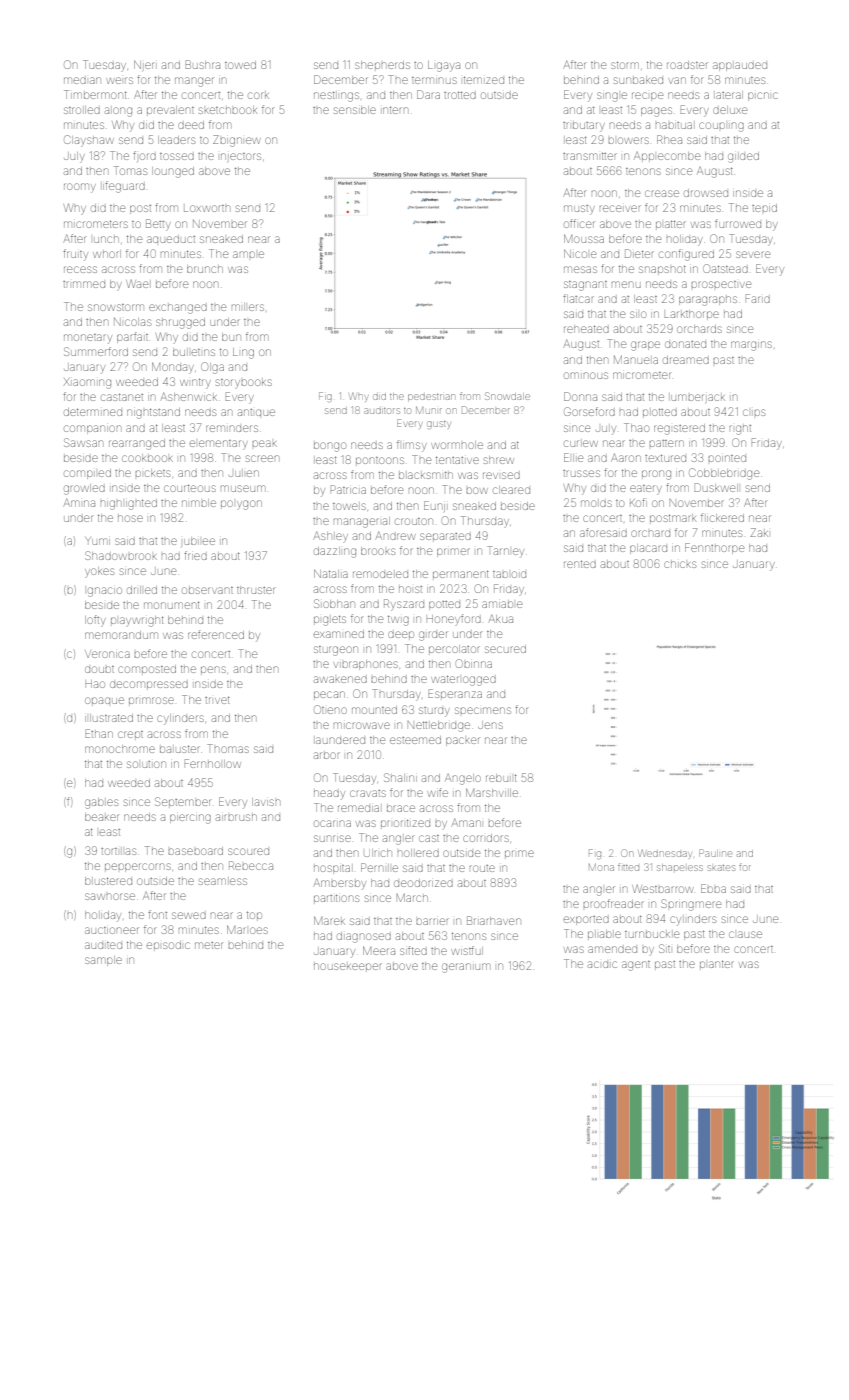  I want to click on geranium, so click(465, 968).
